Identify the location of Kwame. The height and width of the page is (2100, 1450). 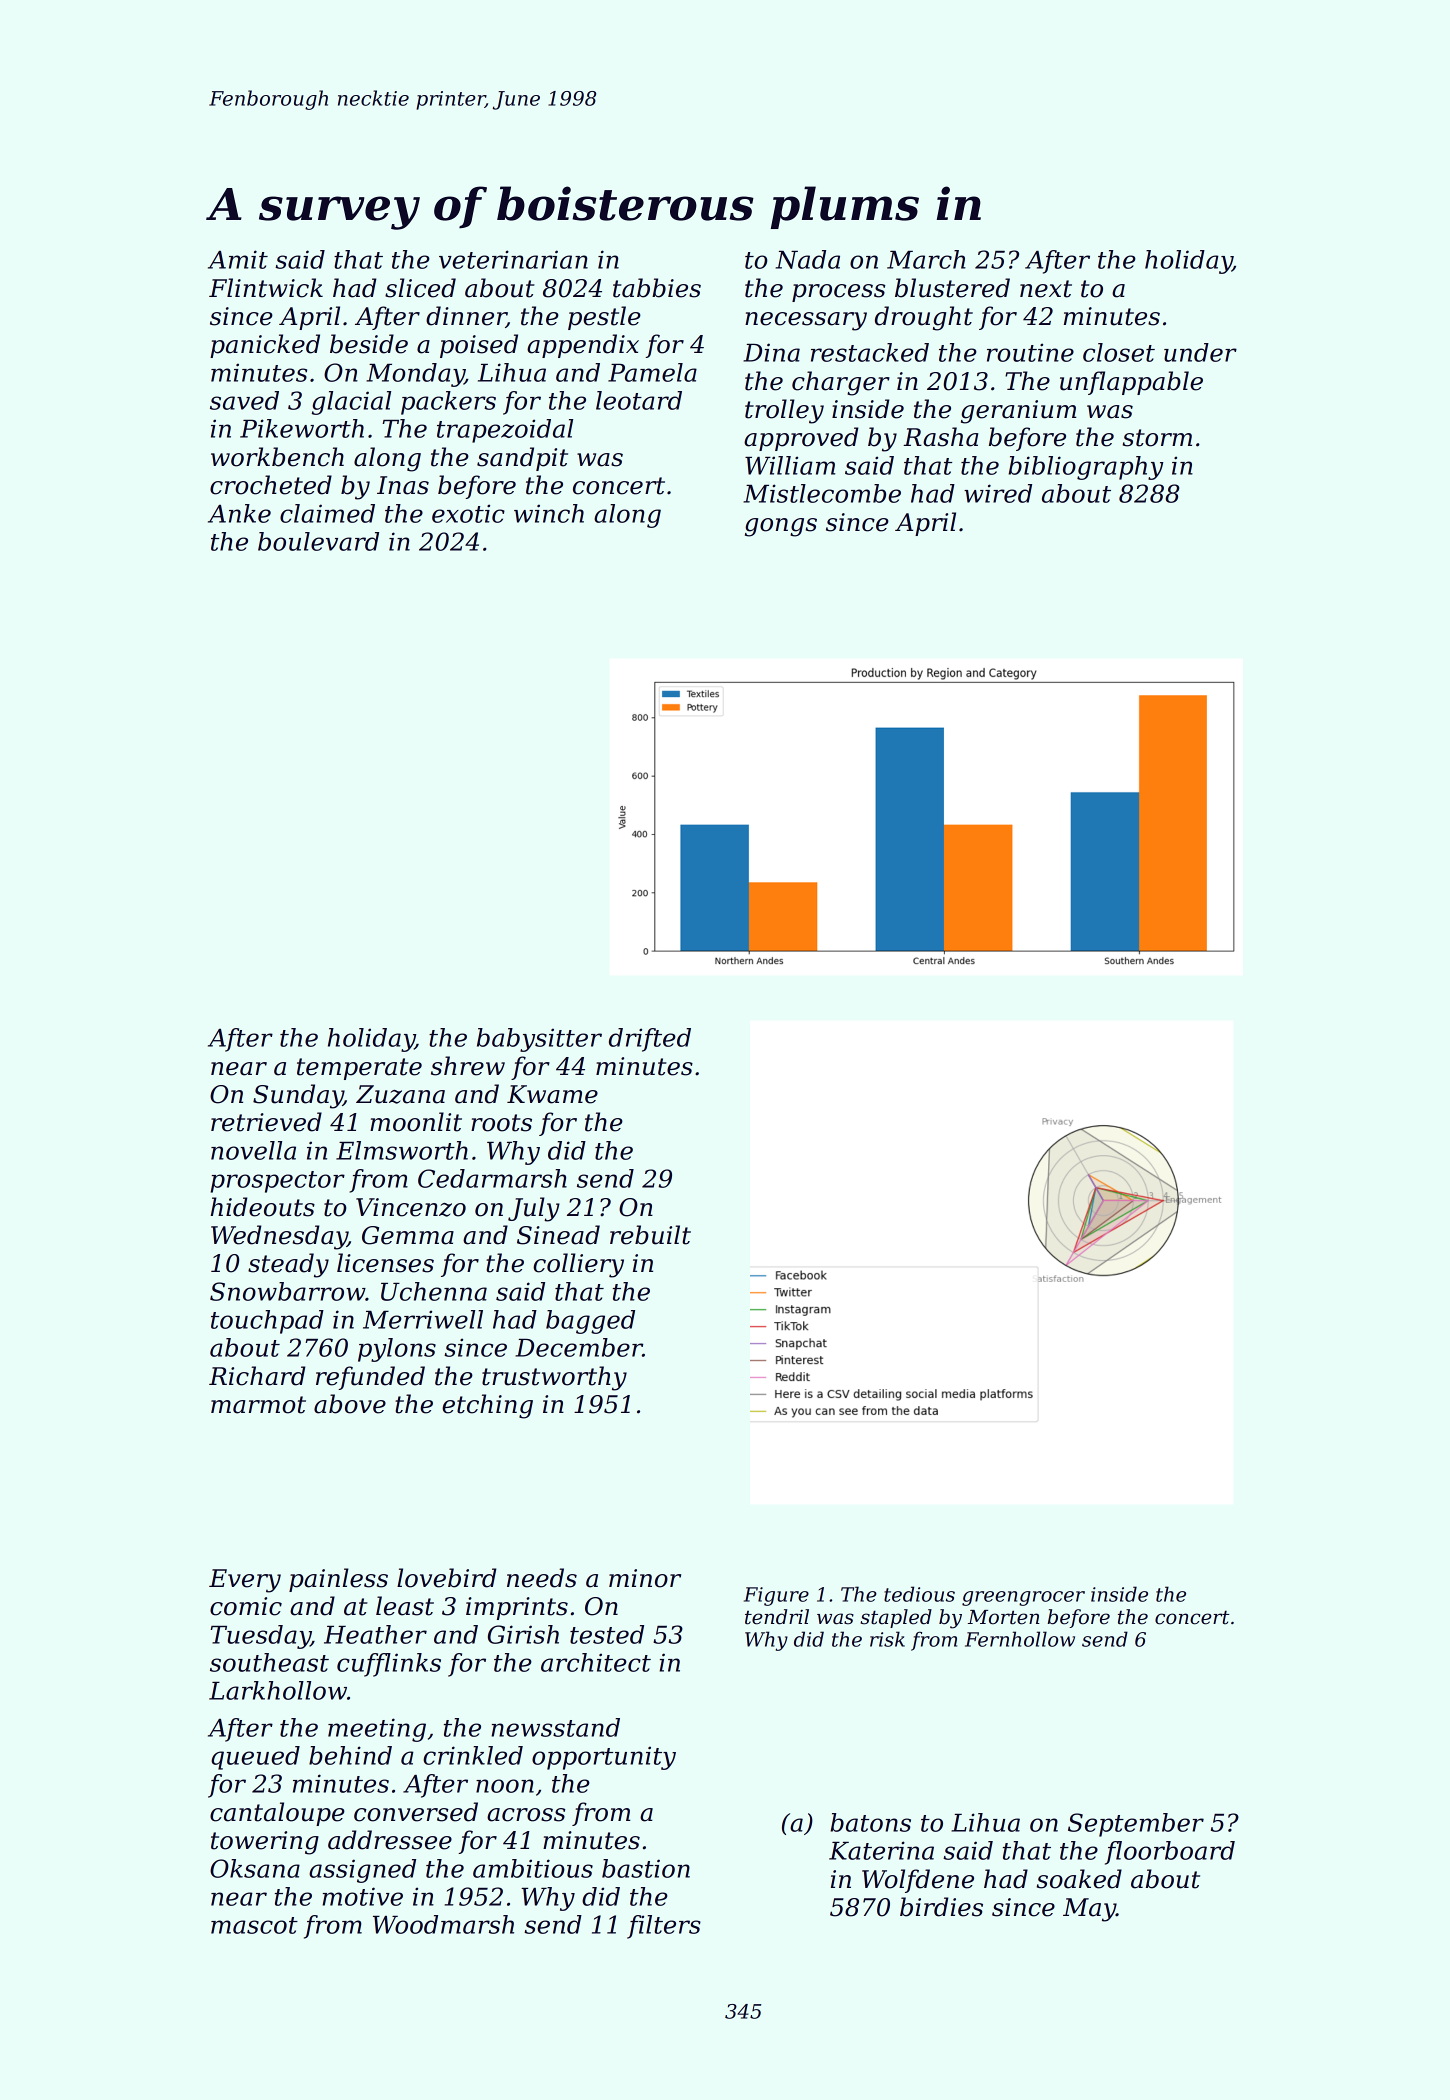
(552, 1094).
